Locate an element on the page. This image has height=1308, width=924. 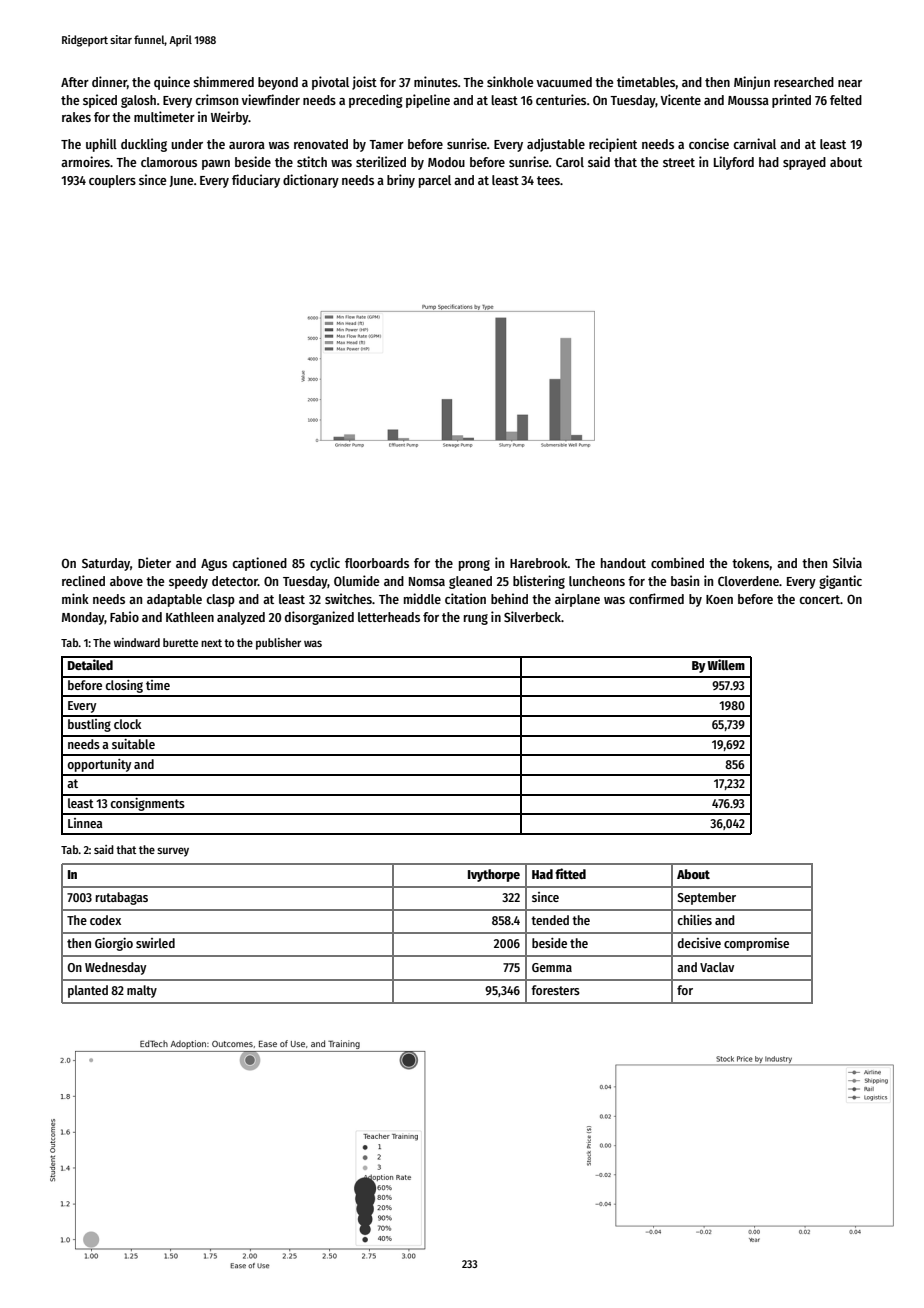
foresters is located at coordinates (555, 990).
